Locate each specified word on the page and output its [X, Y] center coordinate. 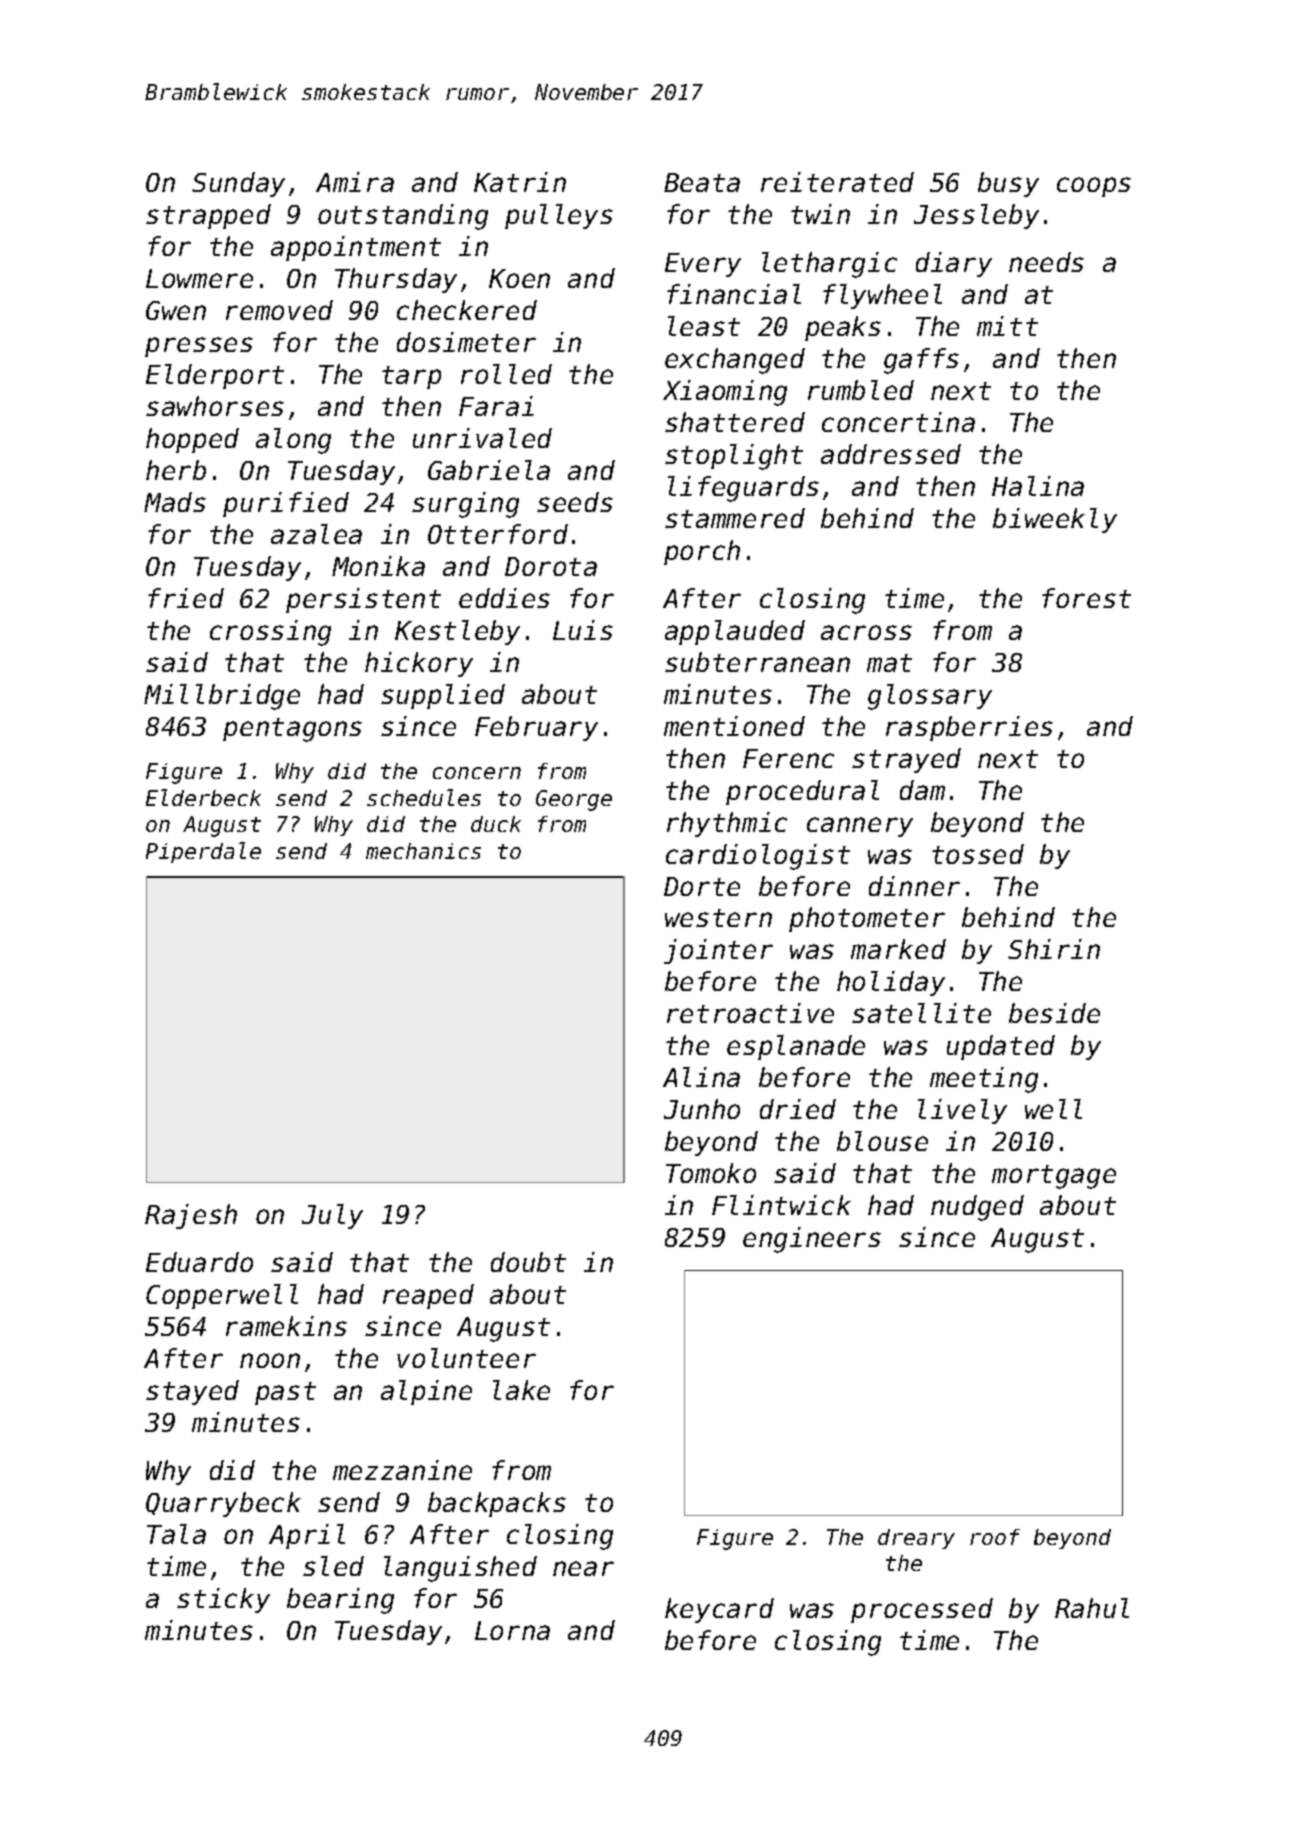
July [332, 1216]
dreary [916, 1539]
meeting [984, 1080]
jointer [718, 951]
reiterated [837, 182]
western [718, 918]
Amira [355, 182]
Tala [176, 1534]
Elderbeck [203, 797]
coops [1094, 187]
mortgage [1054, 1177]
